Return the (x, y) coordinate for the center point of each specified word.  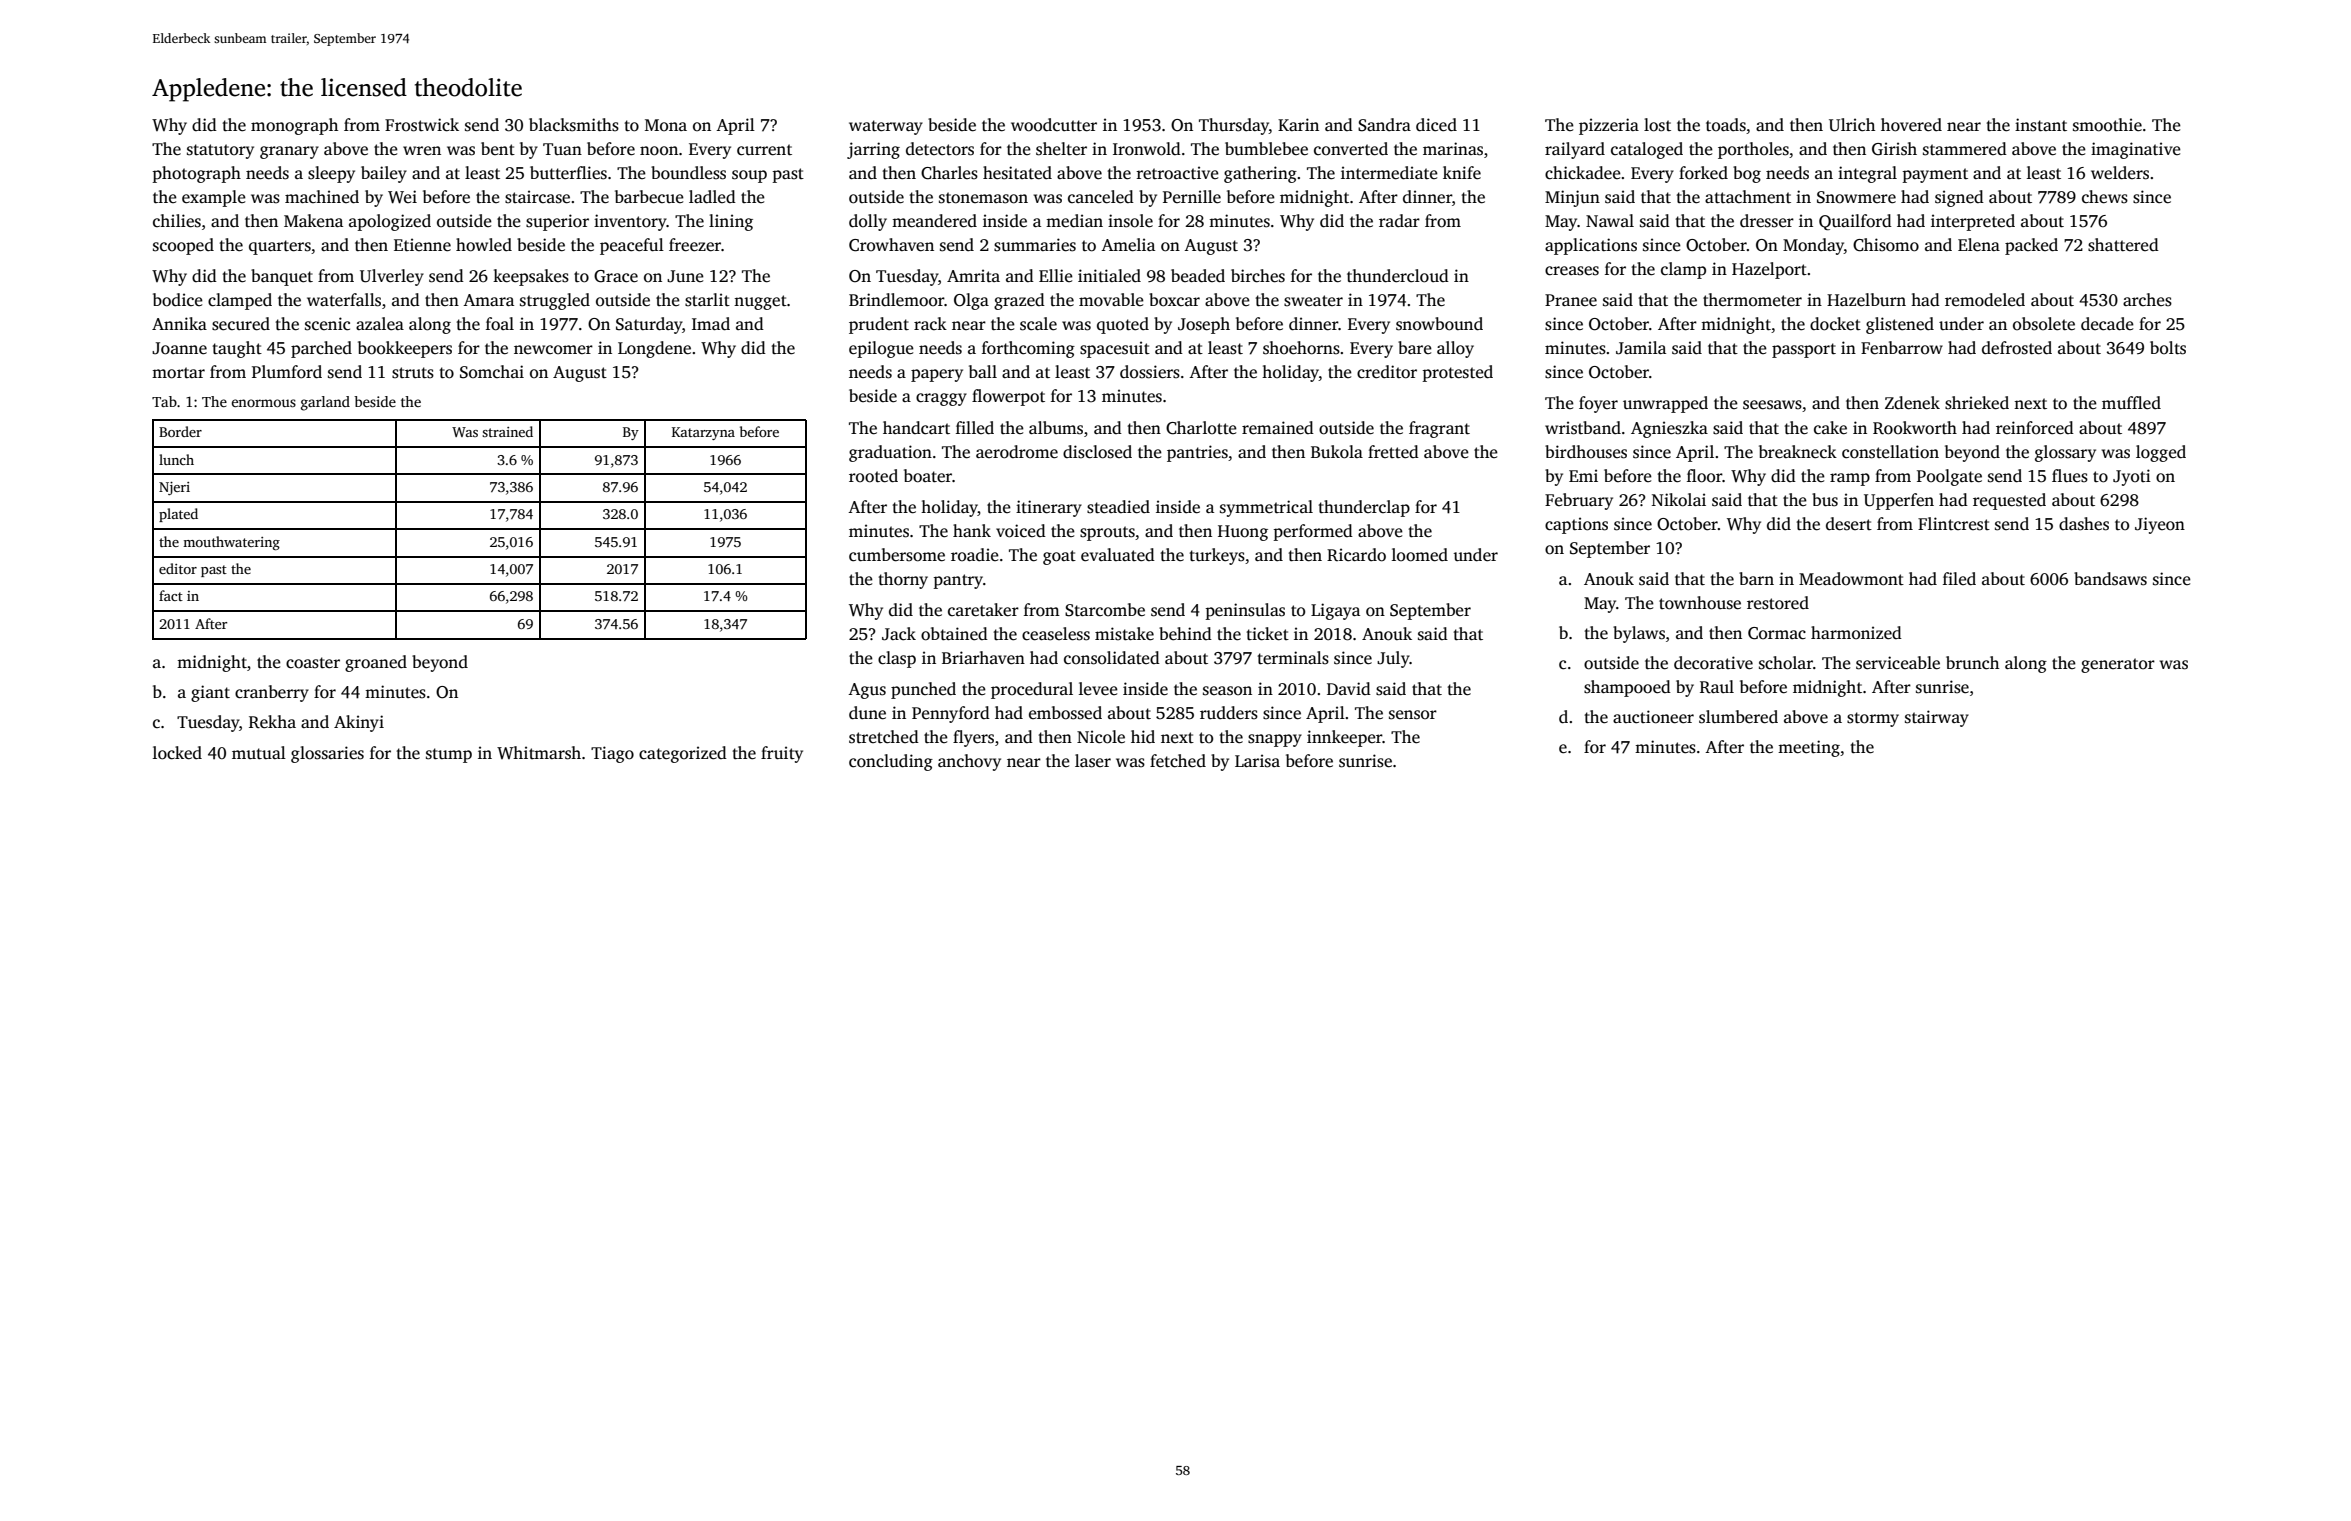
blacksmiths (574, 125)
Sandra (1384, 125)
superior (557, 222)
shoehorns (1301, 348)
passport (1804, 350)
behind (1185, 634)
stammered (1965, 149)
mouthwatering (231, 543)
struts (413, 373)
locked (177, 753)
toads (1726, 125)
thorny (903, 580)
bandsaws (2110, 579)
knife (1462, 173)
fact (171, 595)
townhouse (1700, 603)
